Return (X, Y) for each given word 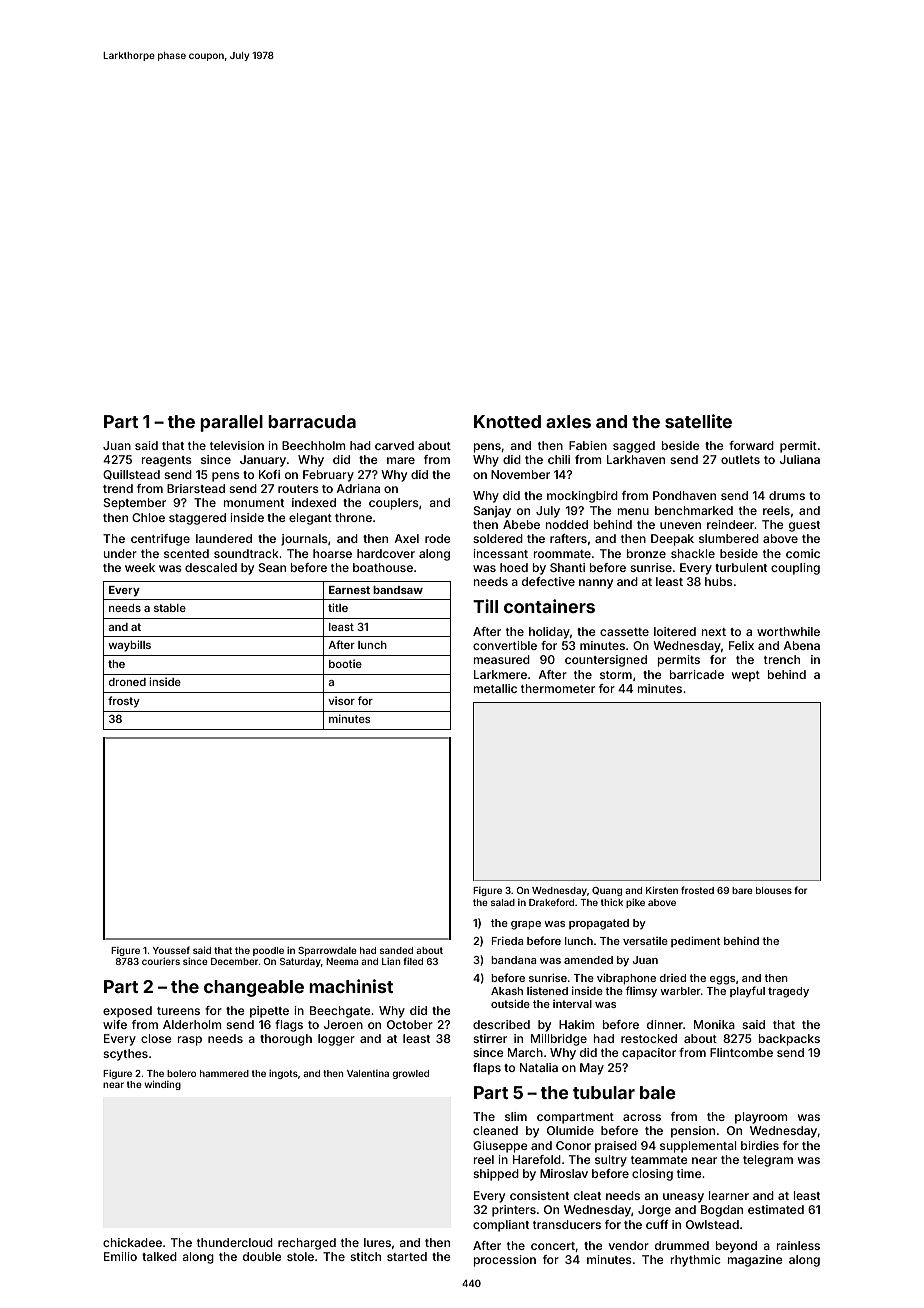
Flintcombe (741, 1052)
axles (568, 421)
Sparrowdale (327, 951)
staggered (197, 519)
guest (804, 526)
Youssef (171, 950)
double (262, 1256)
